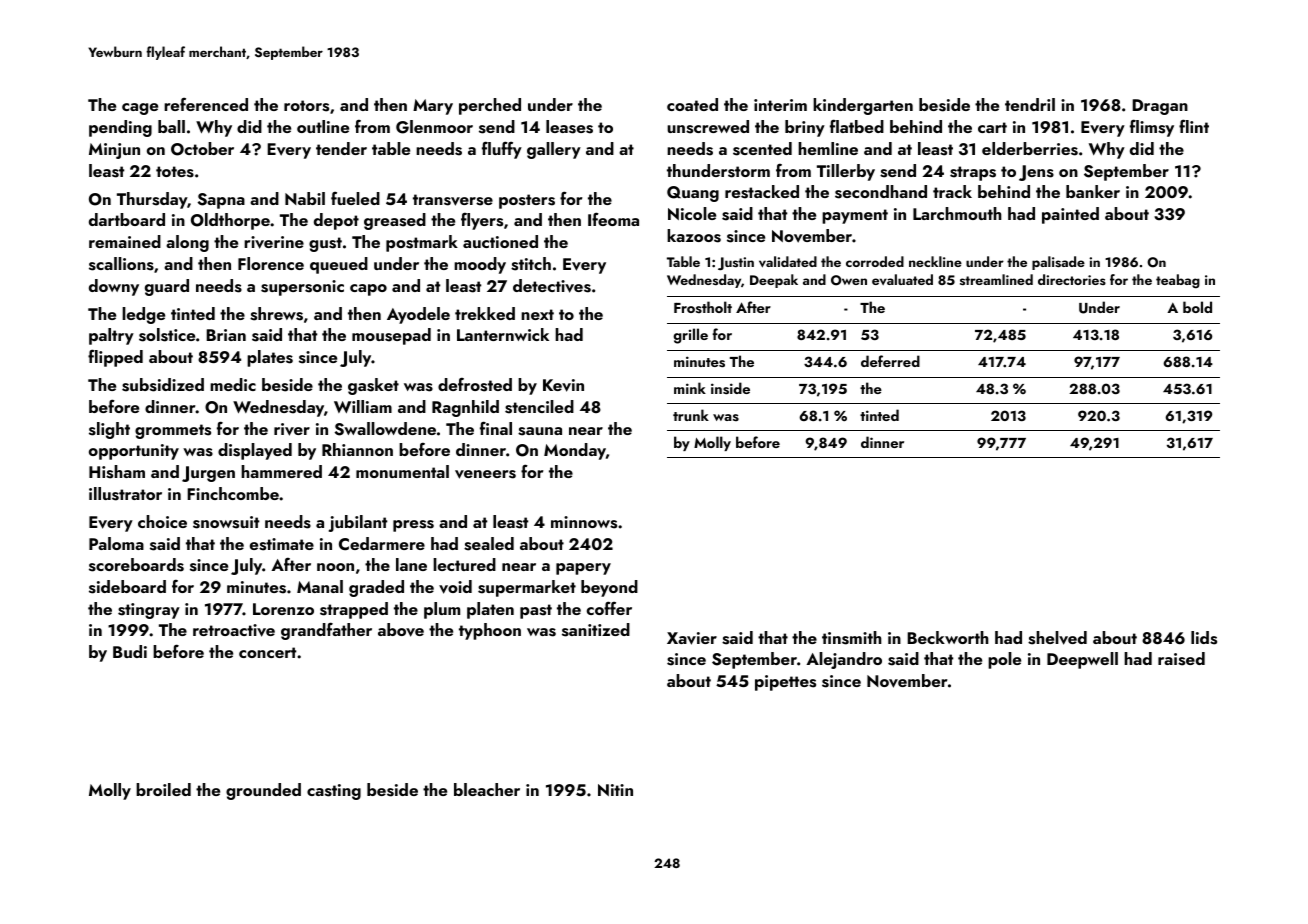  I want to click on Nabil, so click(305, 198).
